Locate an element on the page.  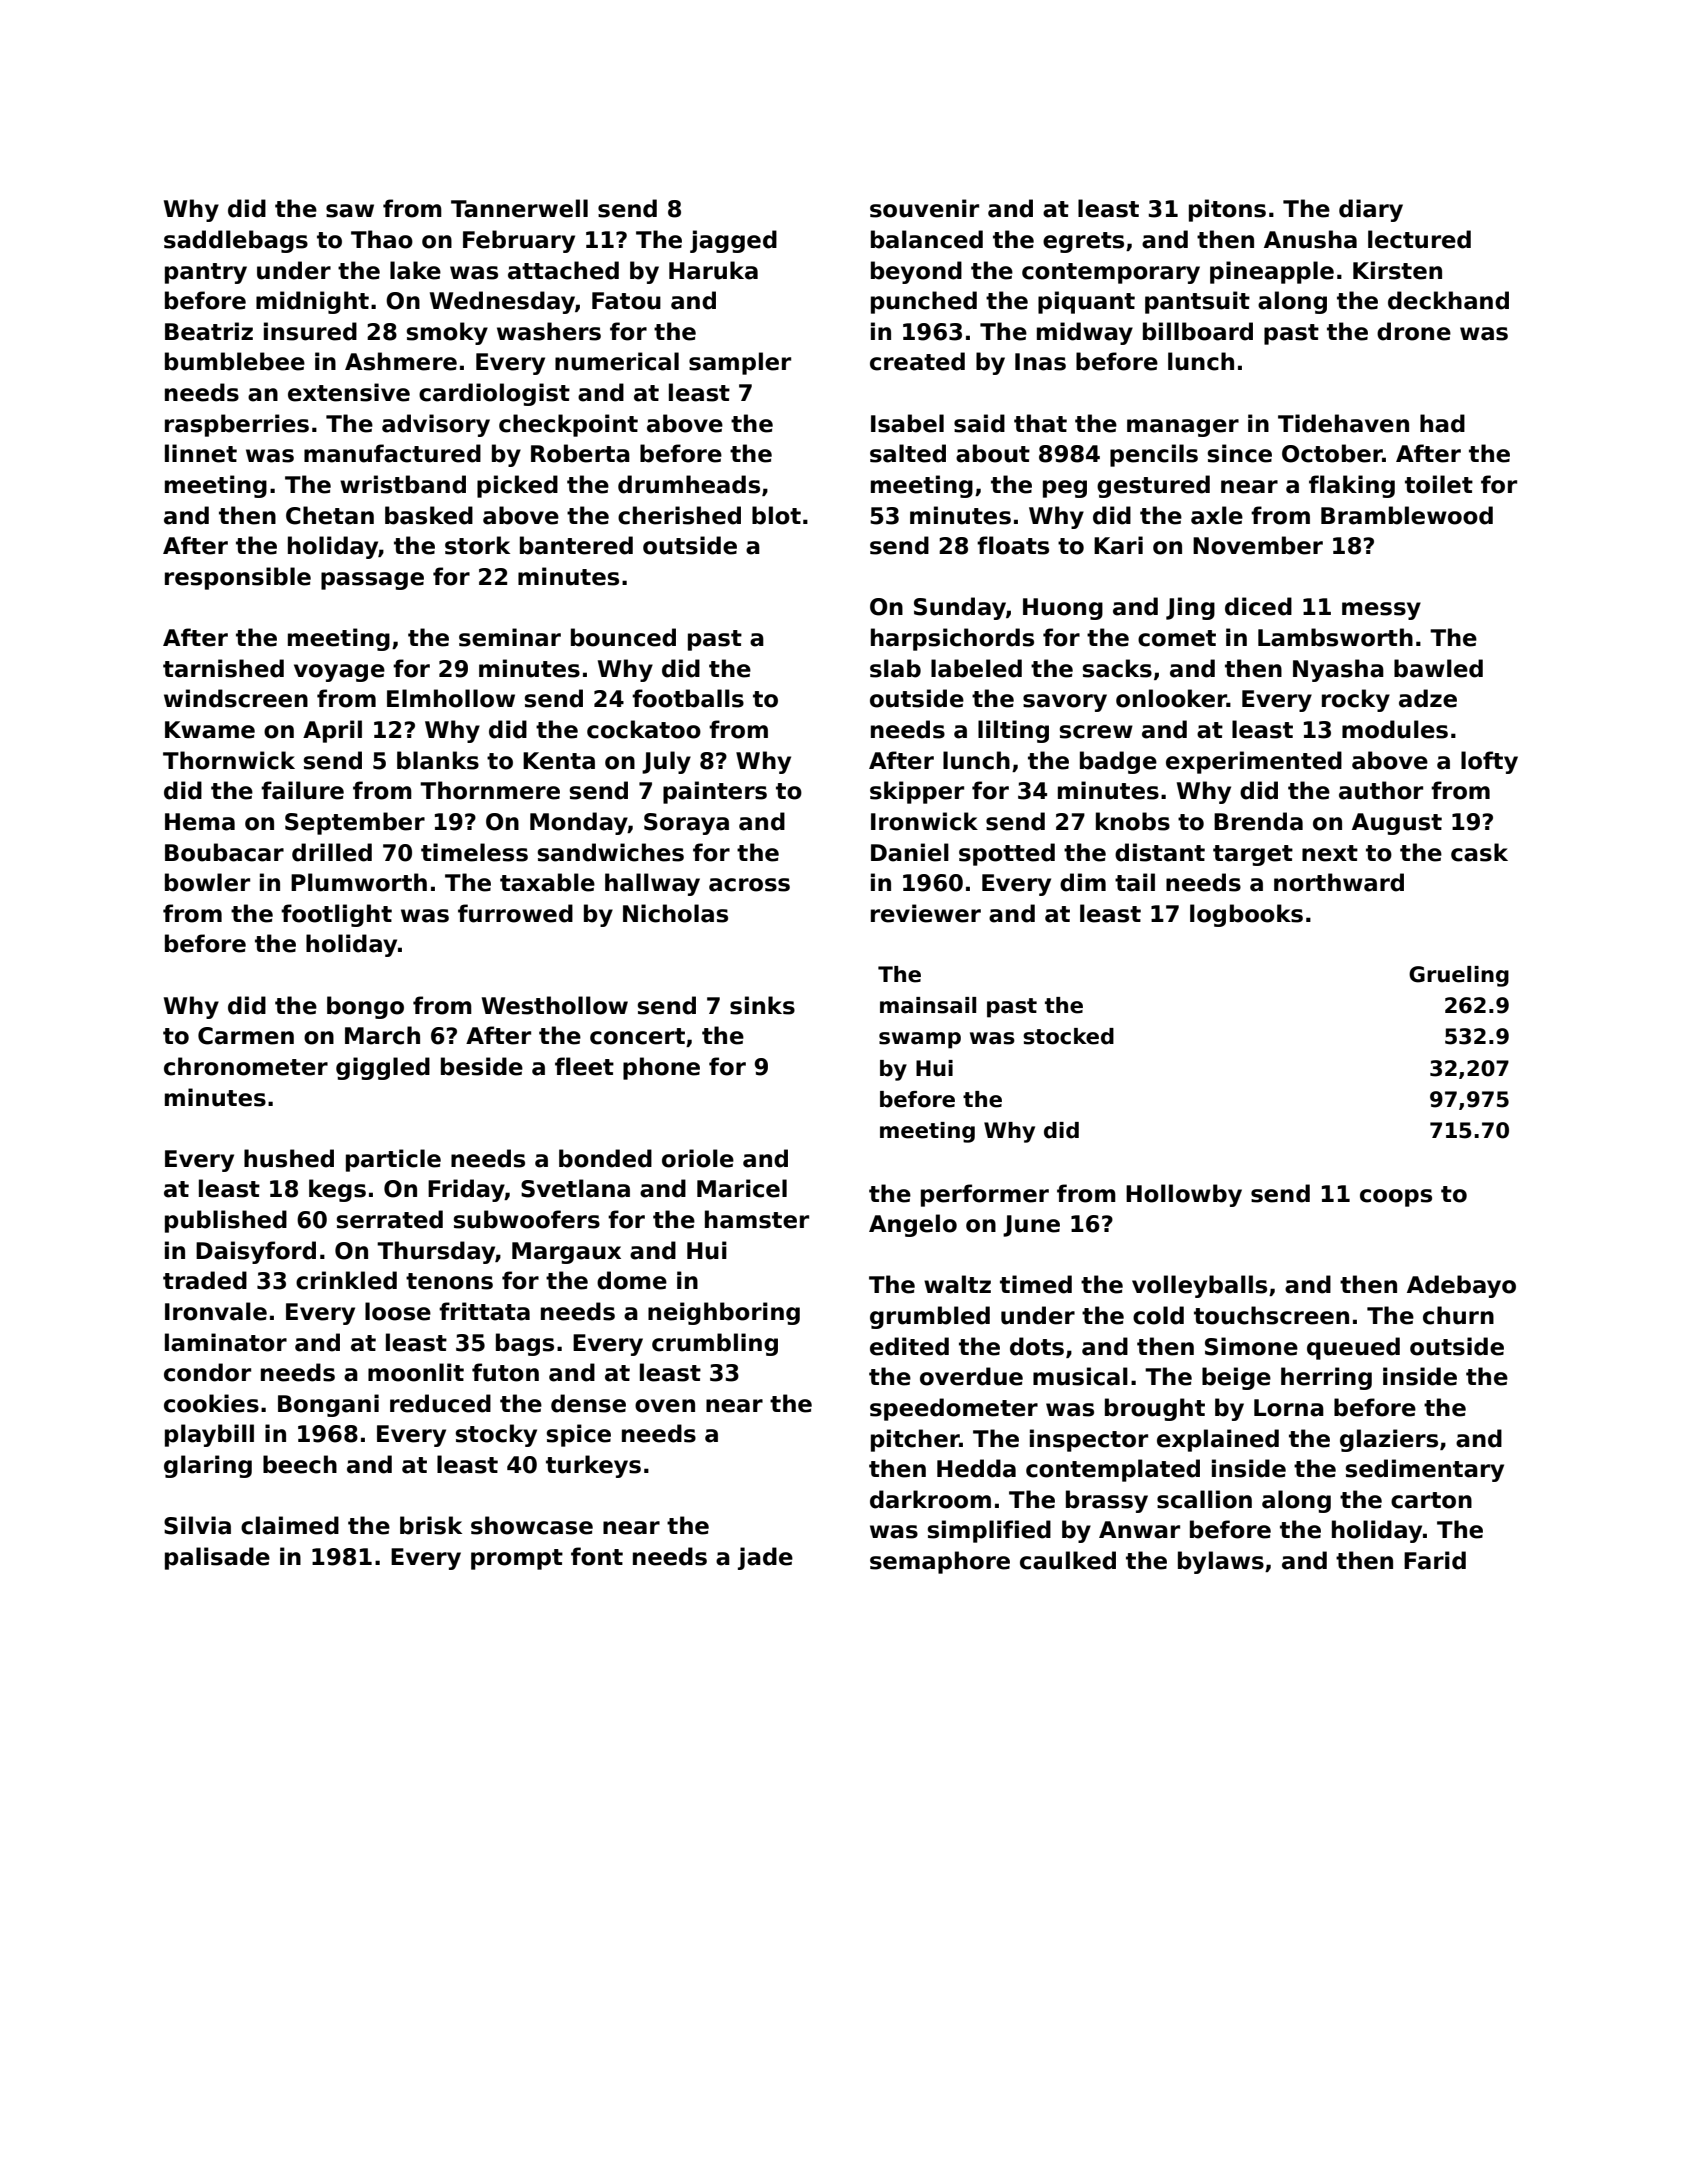
Daisyford is located at coordinates (256, 1252).
